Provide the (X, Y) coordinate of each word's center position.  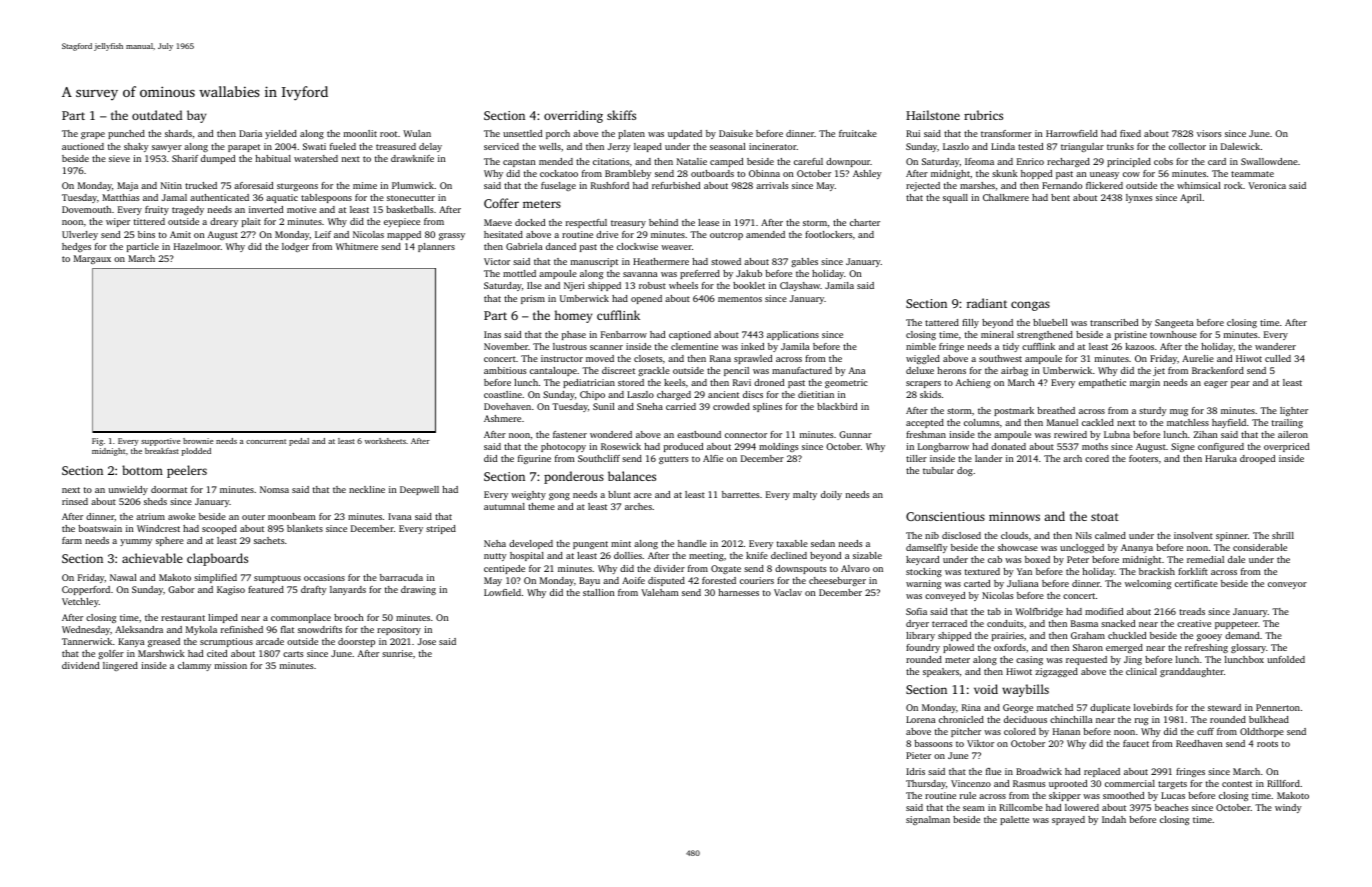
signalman (928, 820)
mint (621, 543)
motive (301, 209)
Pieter (918, 755)
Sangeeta (1174, 323)
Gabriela (524, 246)
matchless (1188, 422)
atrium (150, 516)
